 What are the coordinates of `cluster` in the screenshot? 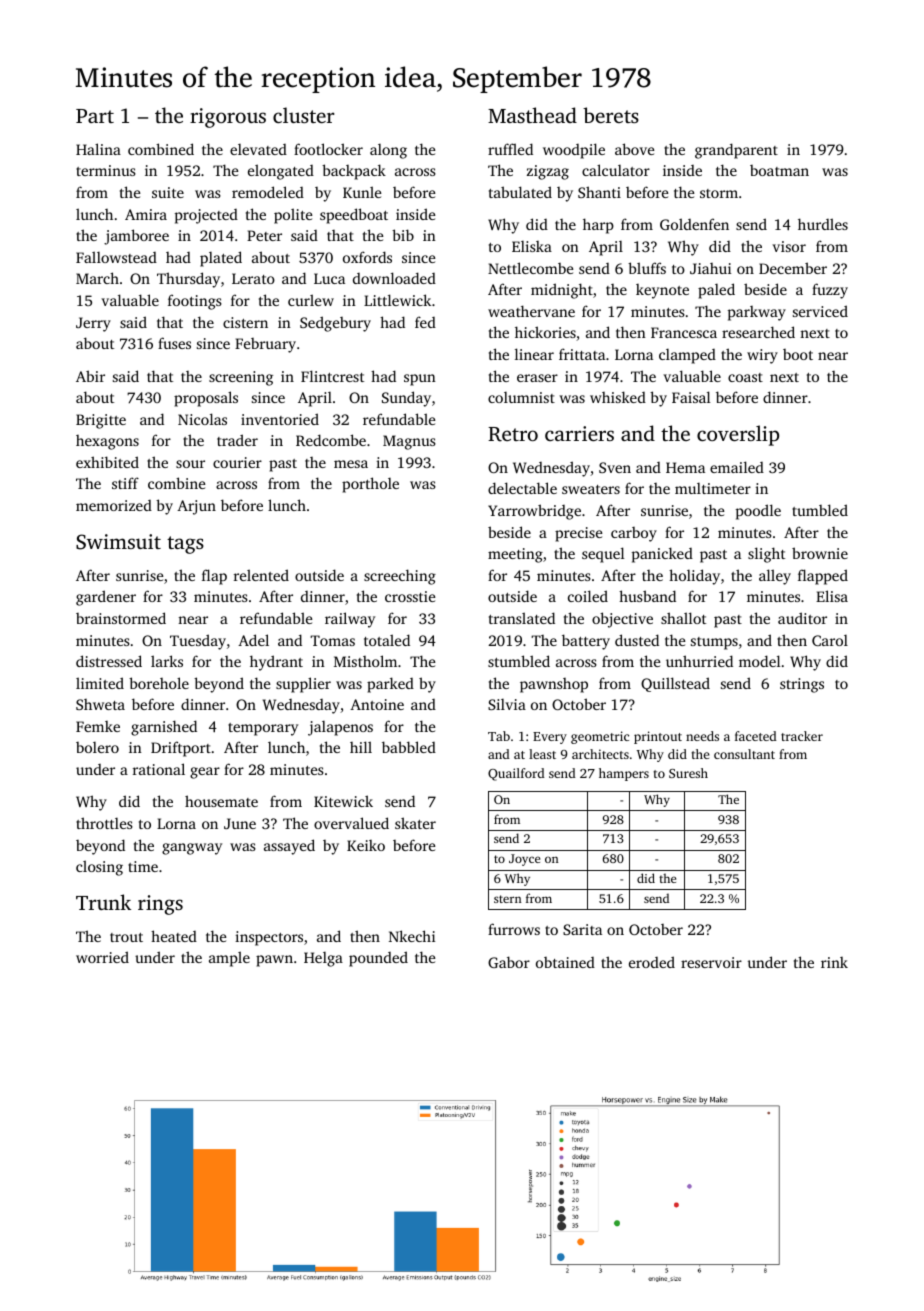 It's located at (303, 115).
